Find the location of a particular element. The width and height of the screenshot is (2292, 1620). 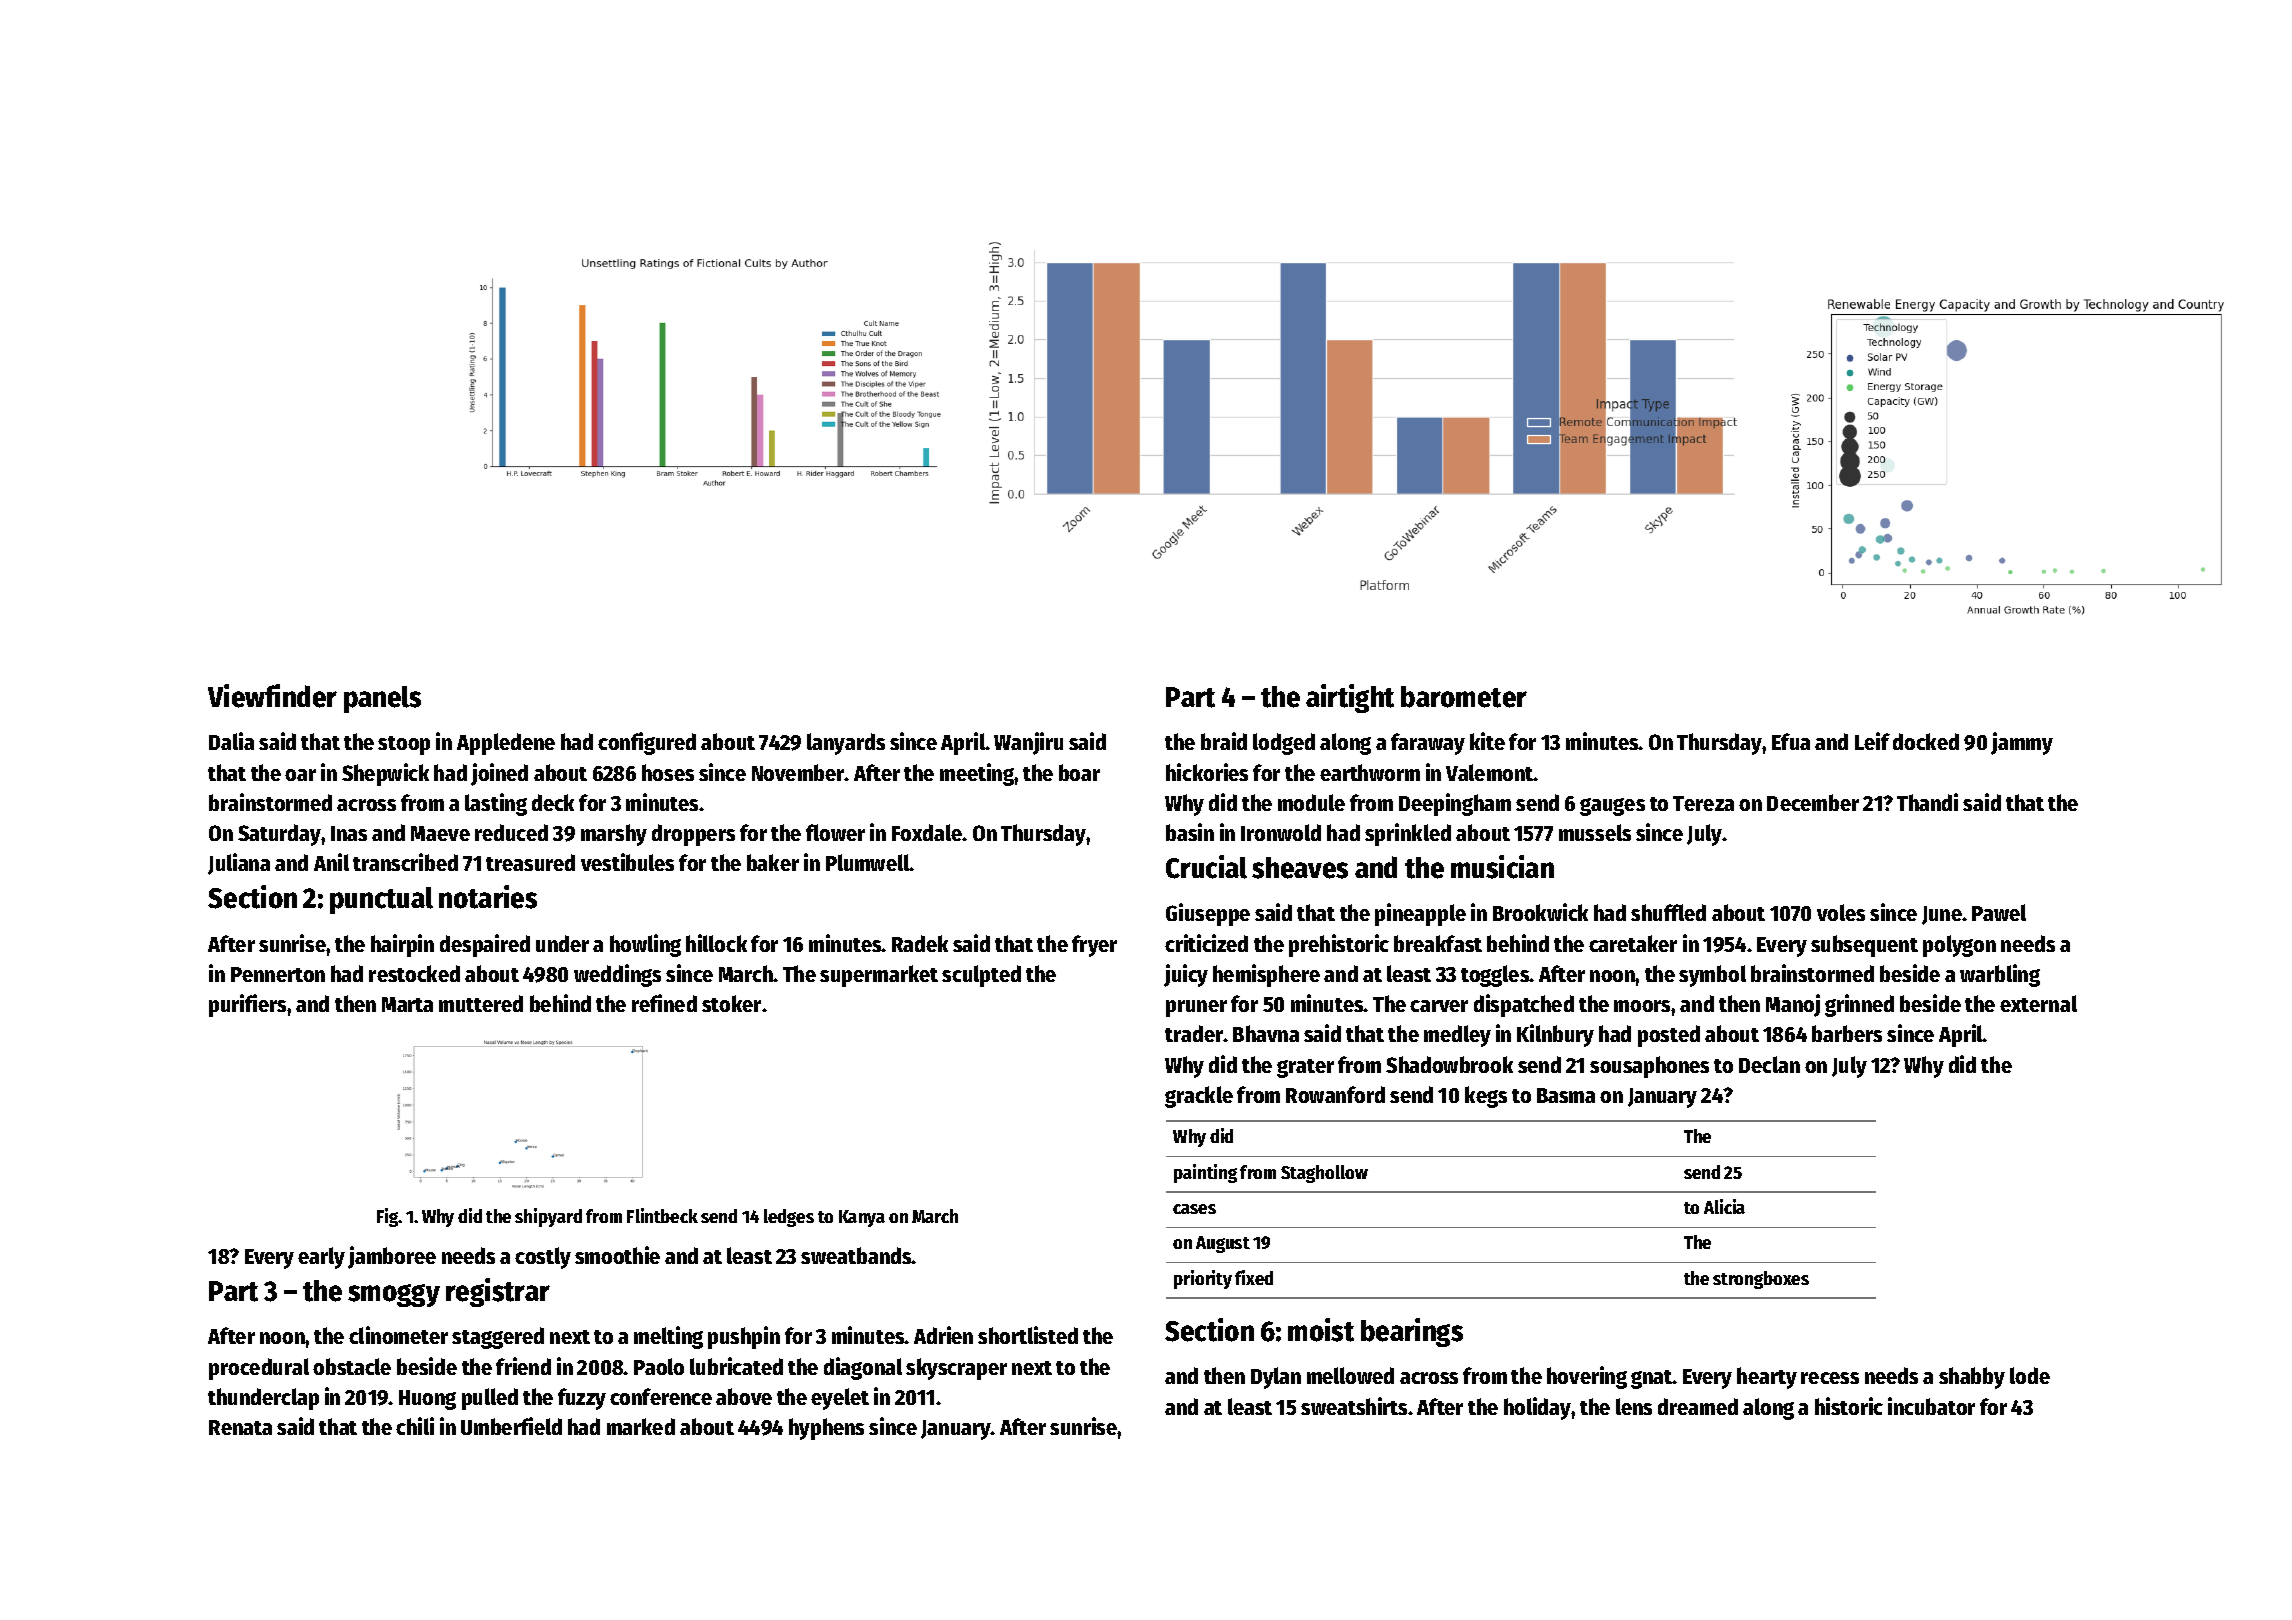

strongboxes is located at coordinates (1761, 1280).
